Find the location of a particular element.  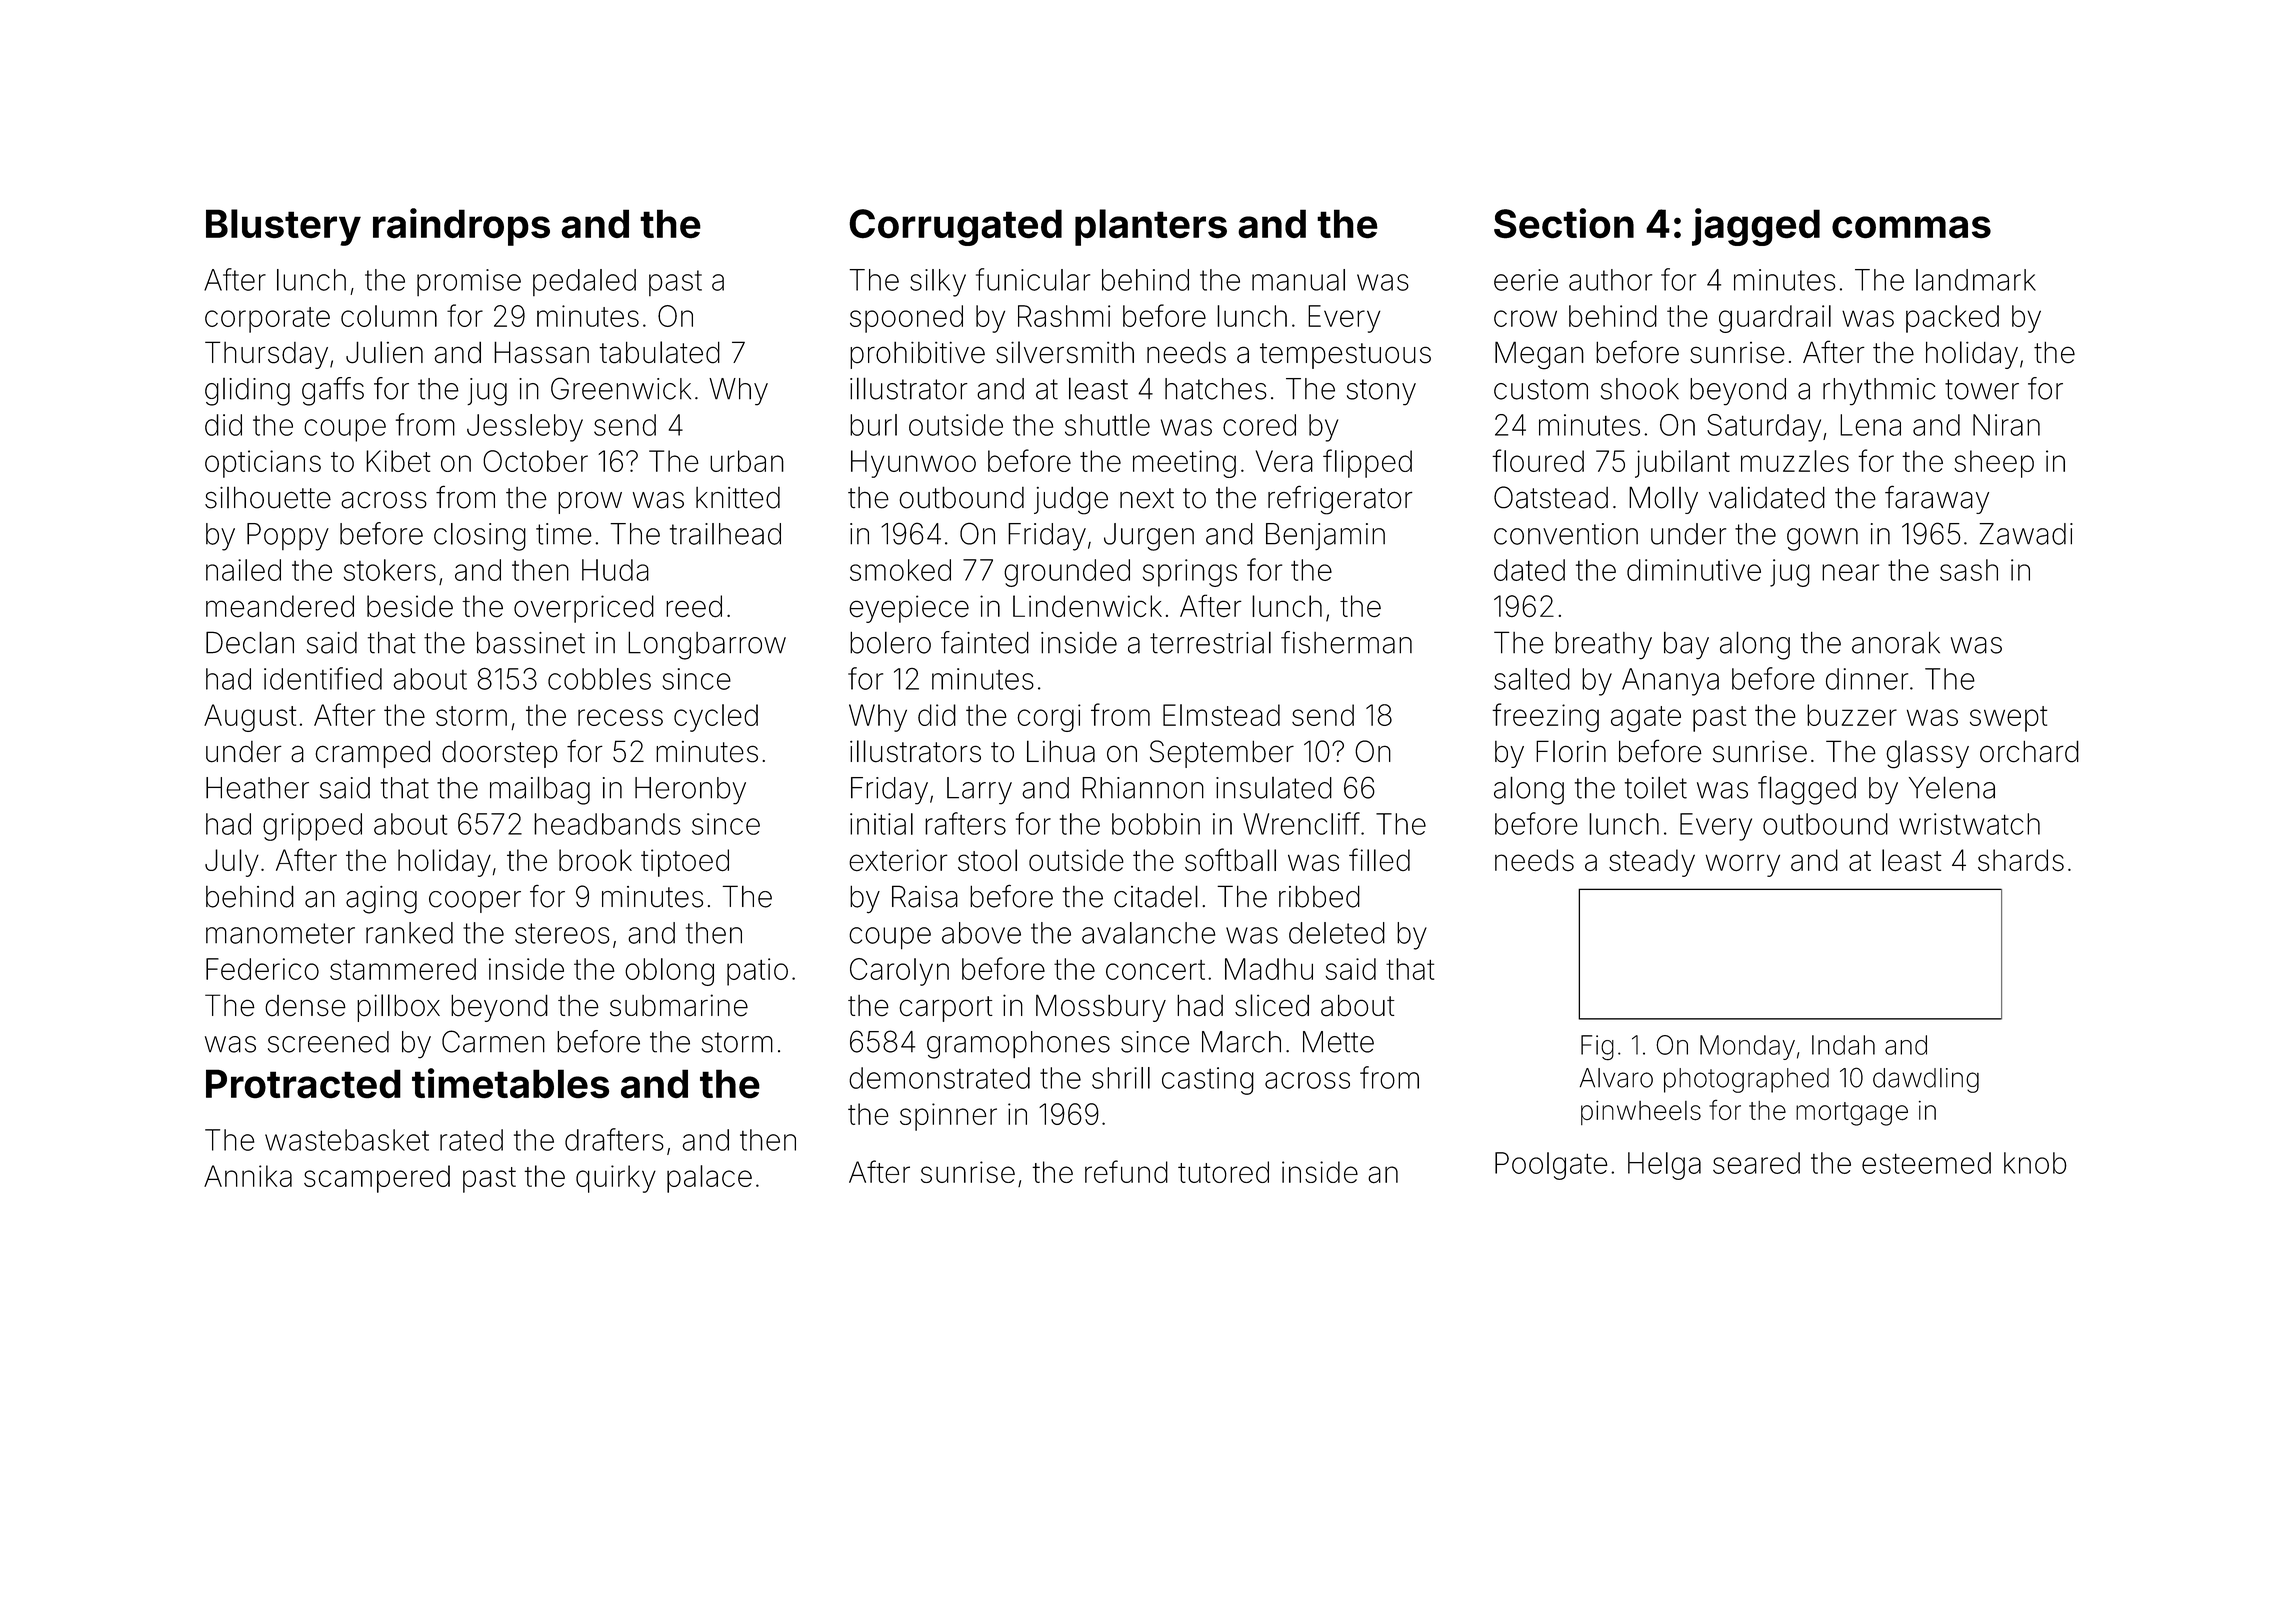

silhouette is located at coordinates (268, 497).
